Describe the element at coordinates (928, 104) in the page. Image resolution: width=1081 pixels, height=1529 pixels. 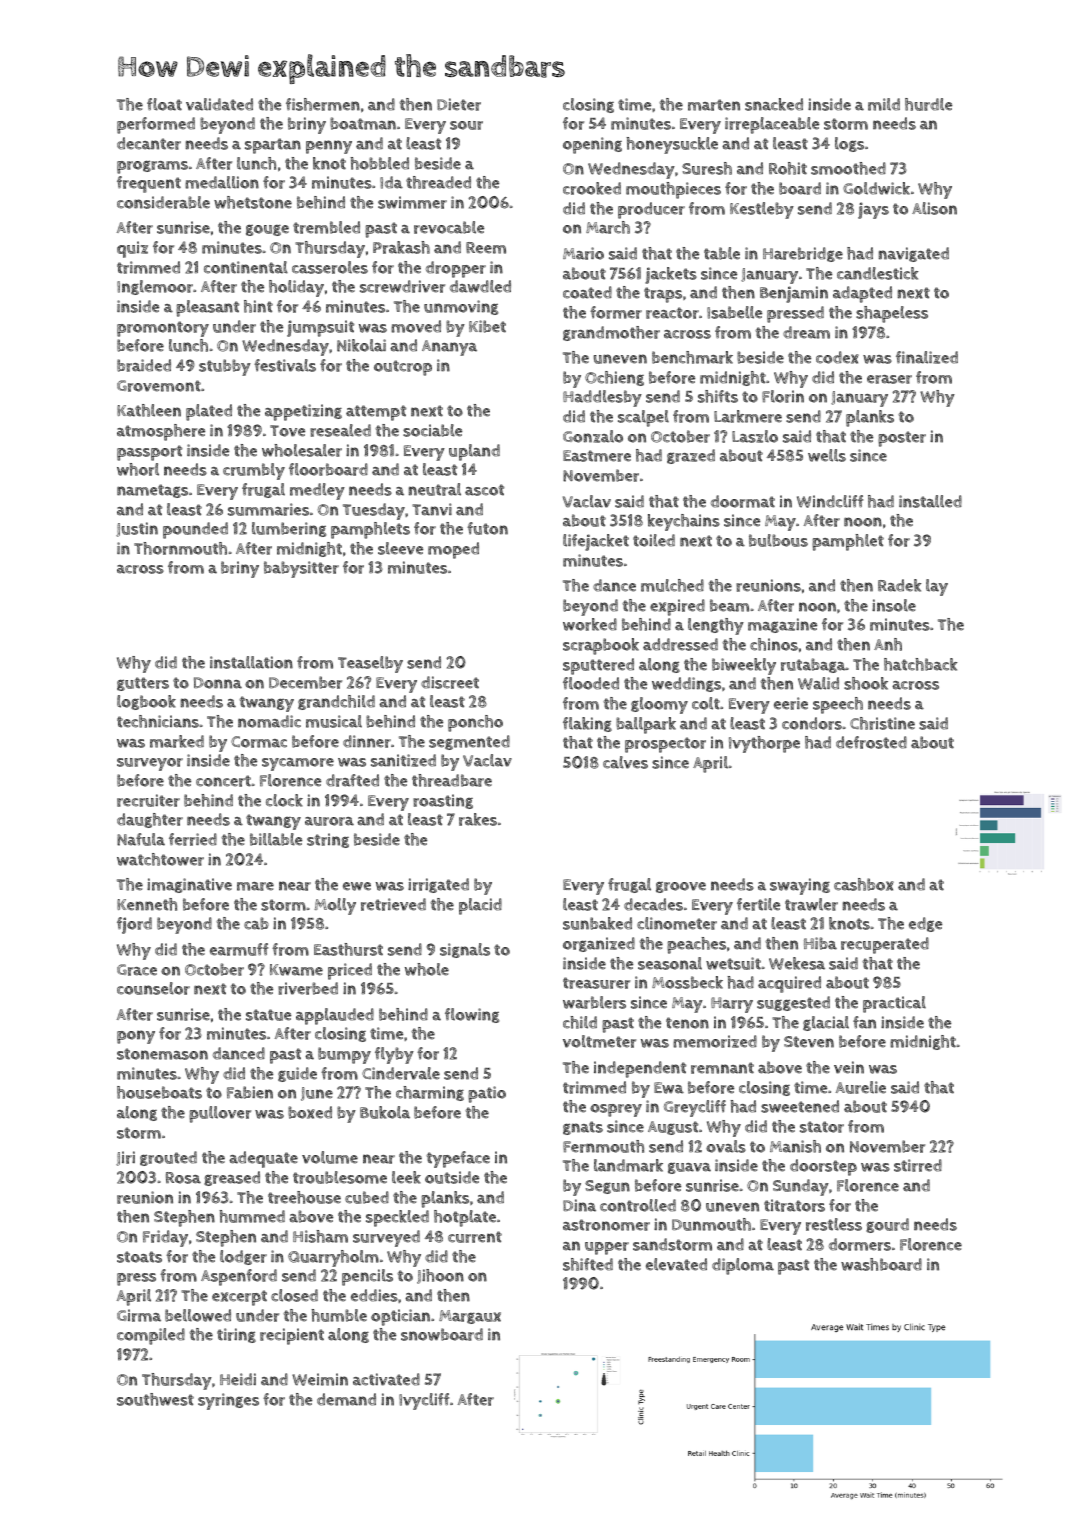
I see `hurdle` at that location.
